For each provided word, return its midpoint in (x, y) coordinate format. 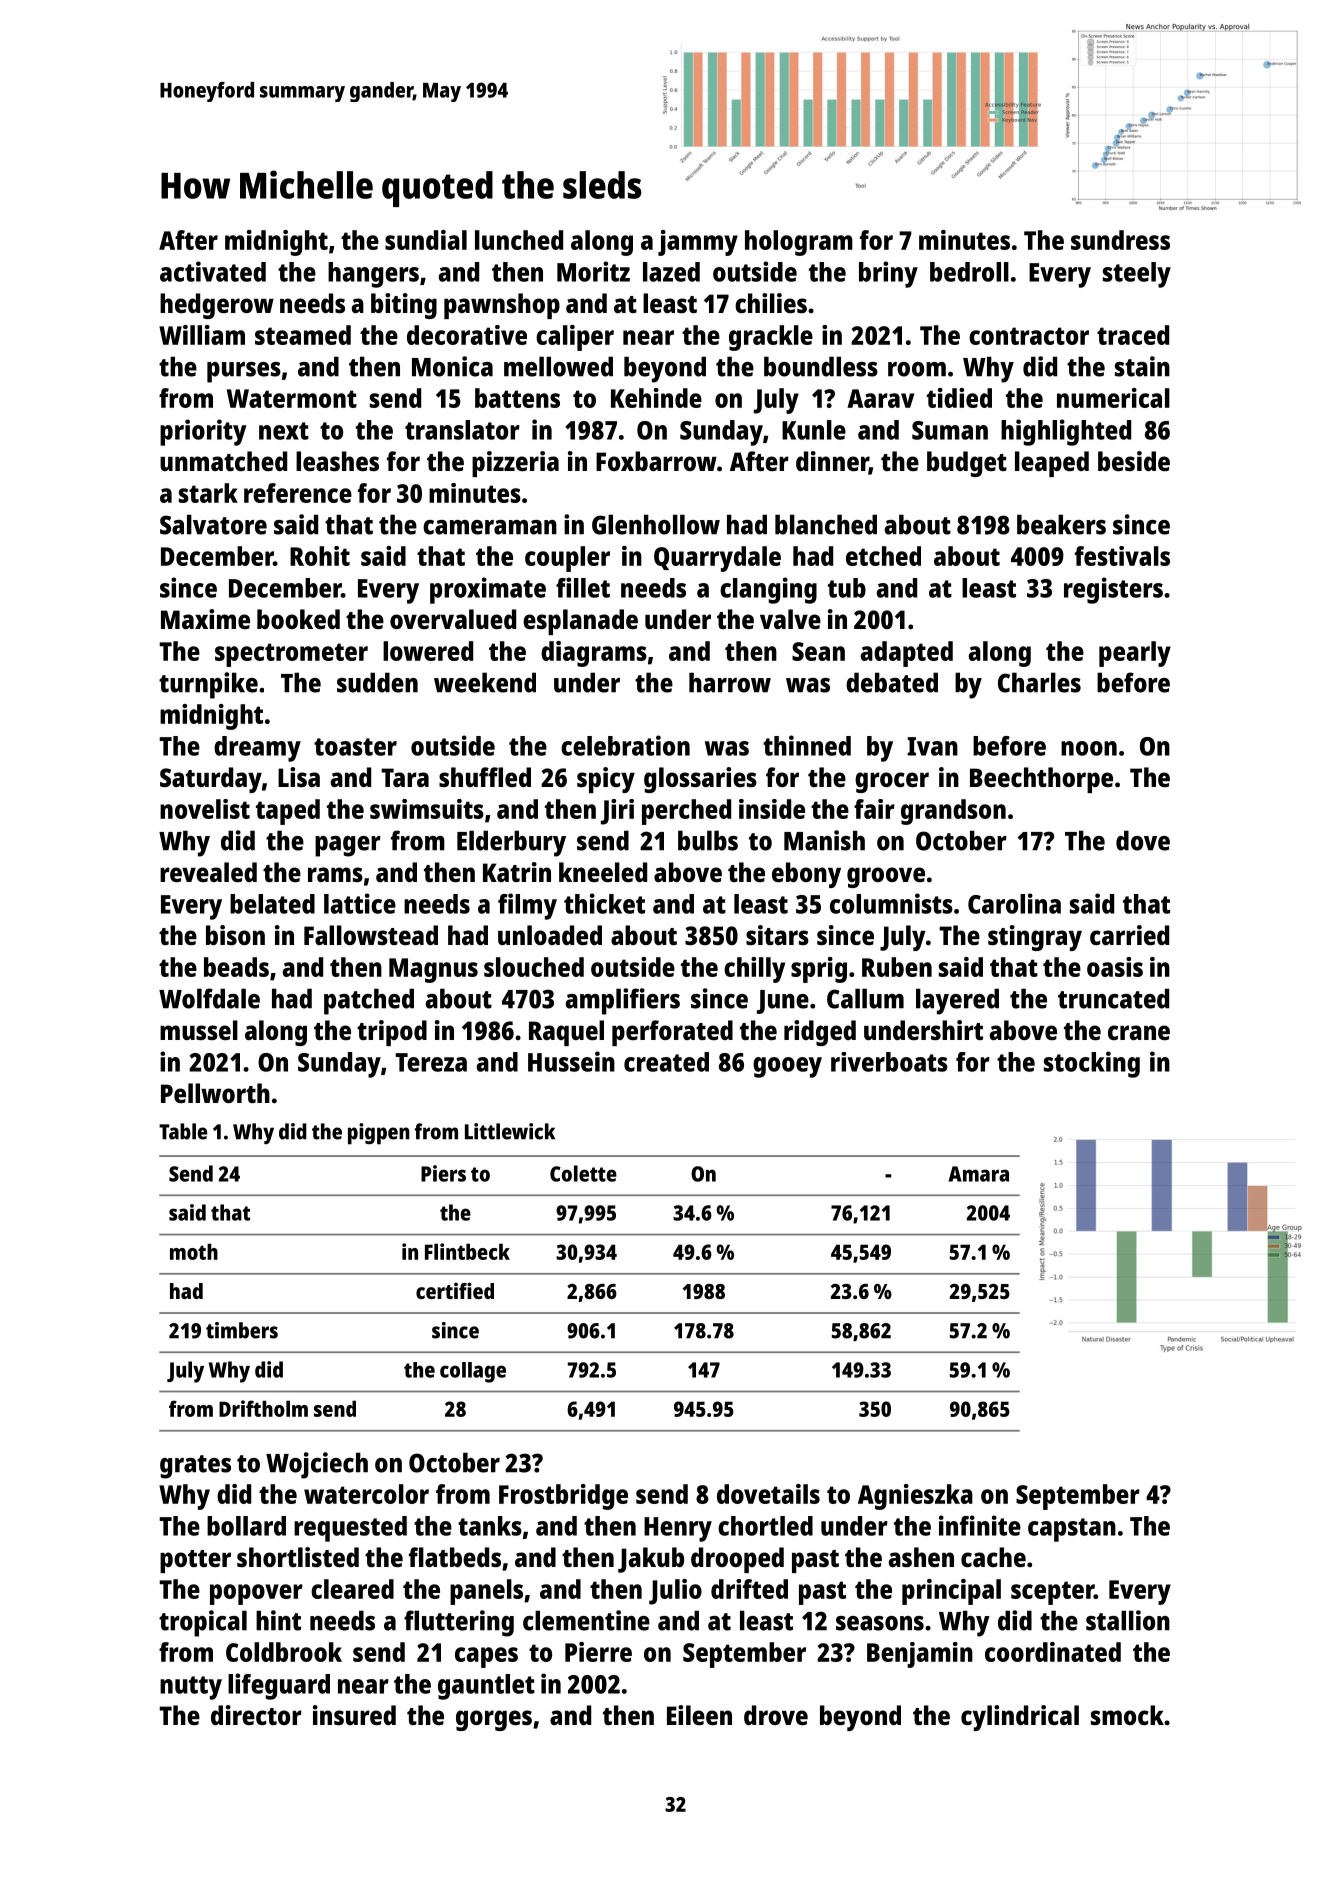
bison (235, 935)
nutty (191, 1688)
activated (213, 271)
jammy (698, 243)
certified (455, 1290)
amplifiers (622, 1001)
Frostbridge (563, 1497)
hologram (799, 243)
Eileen (699, 1715)
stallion (1128, 1620)
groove (886, 877)
